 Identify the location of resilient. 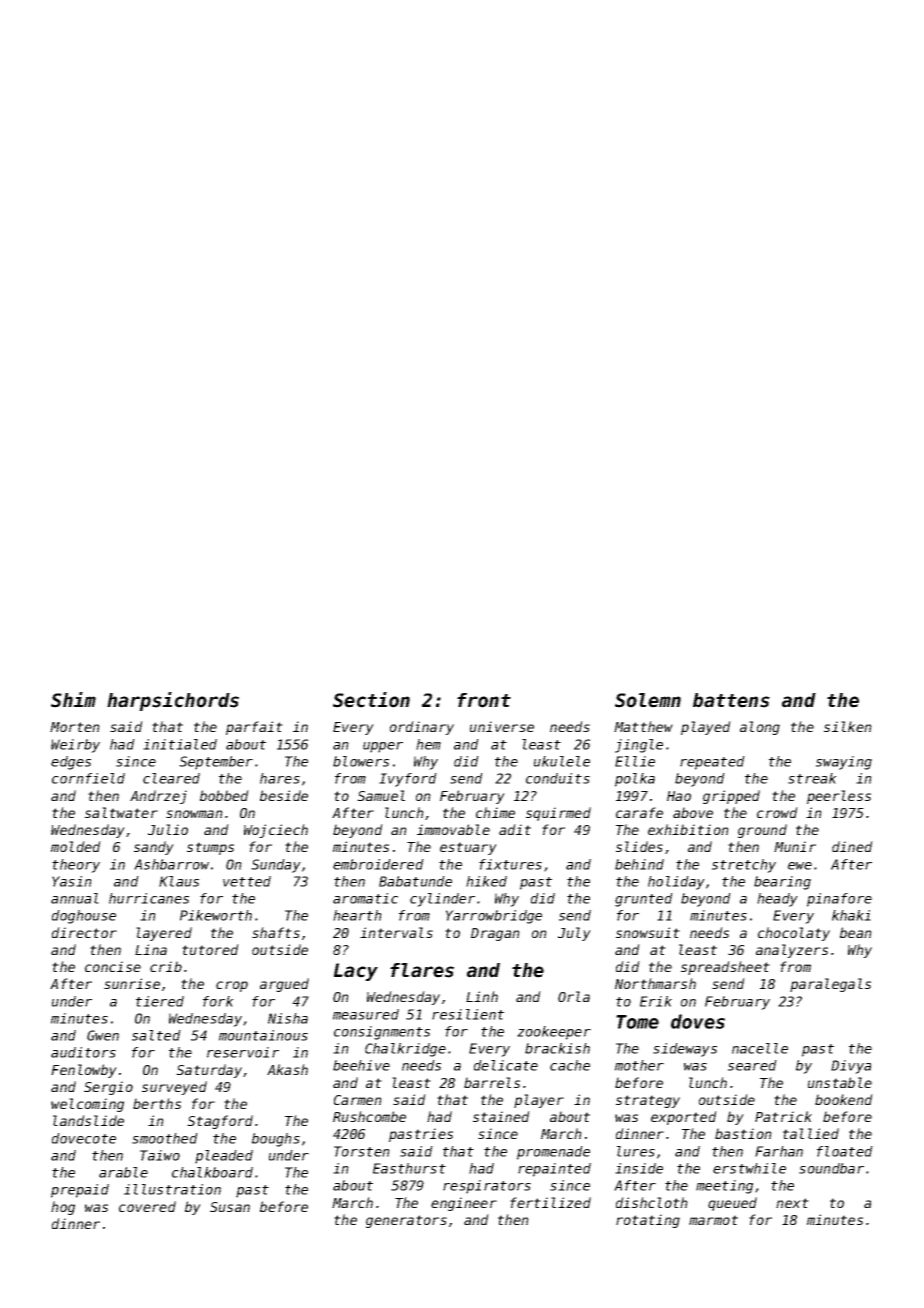
(468, 1014).
